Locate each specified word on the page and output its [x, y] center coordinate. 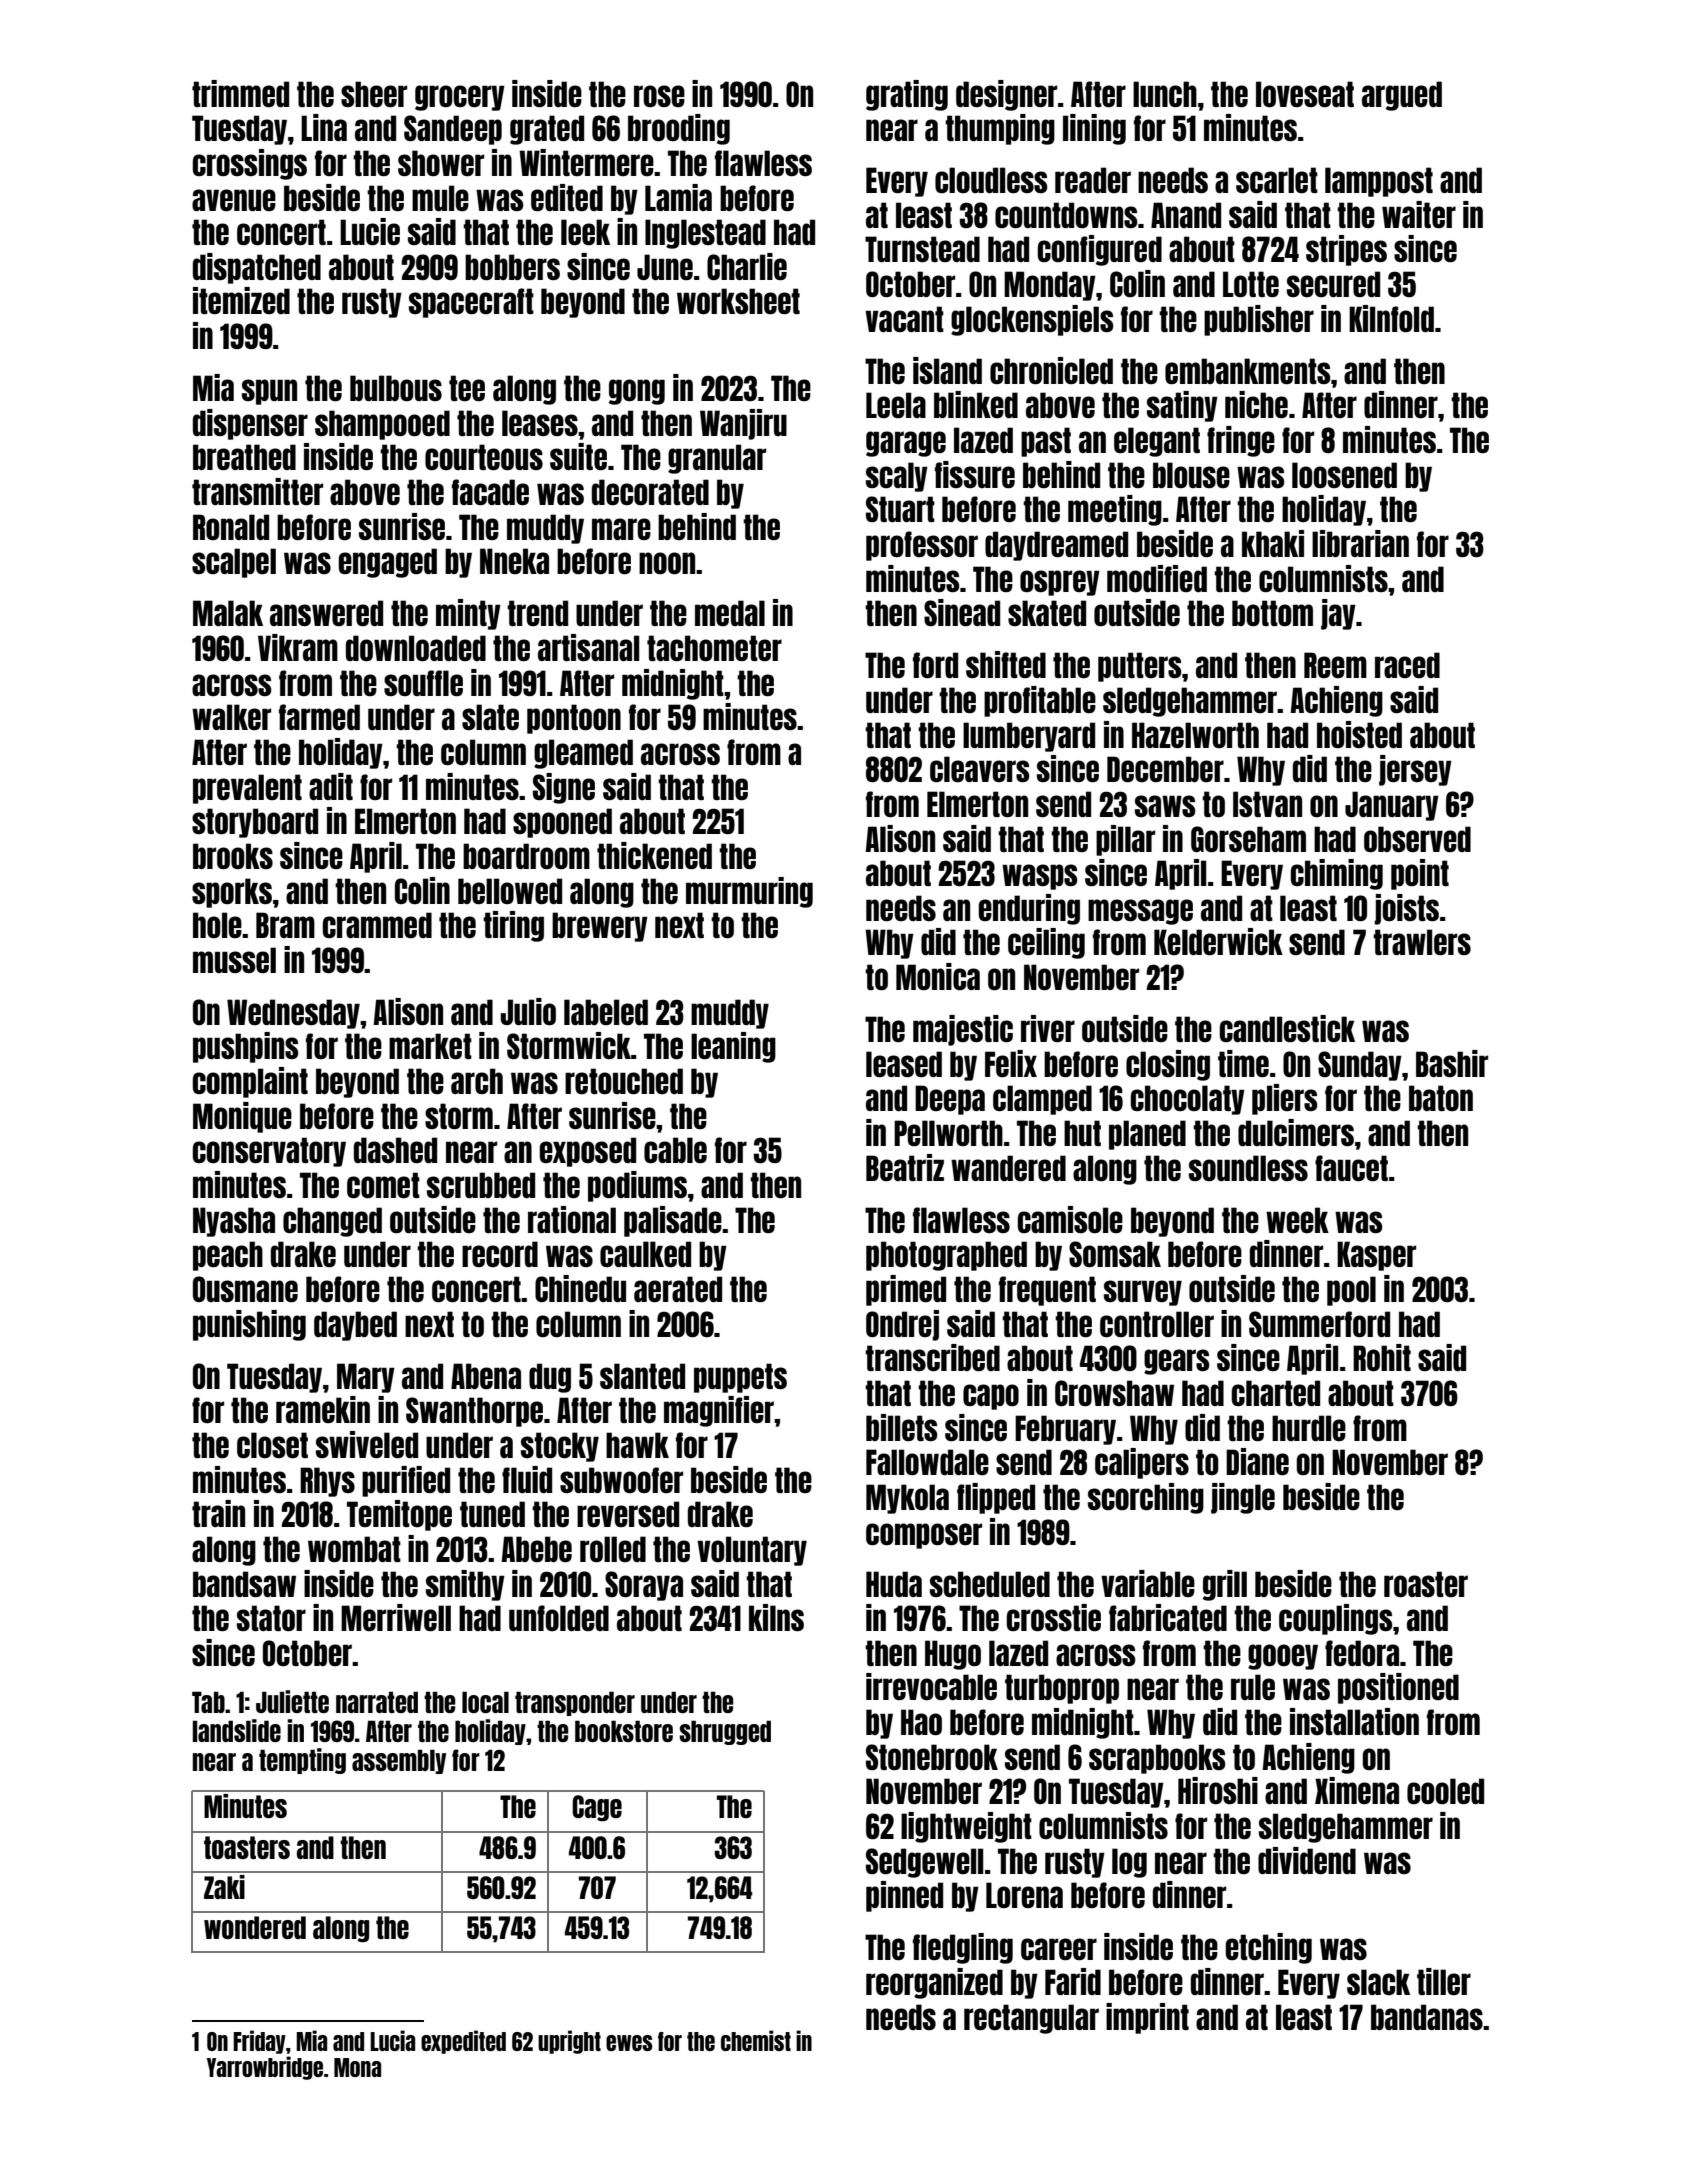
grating [907, 95]
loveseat [1305, 94]
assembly [399, 1761]
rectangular [1031, 2019]
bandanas [1427, 2017]
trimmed [240, 93]
